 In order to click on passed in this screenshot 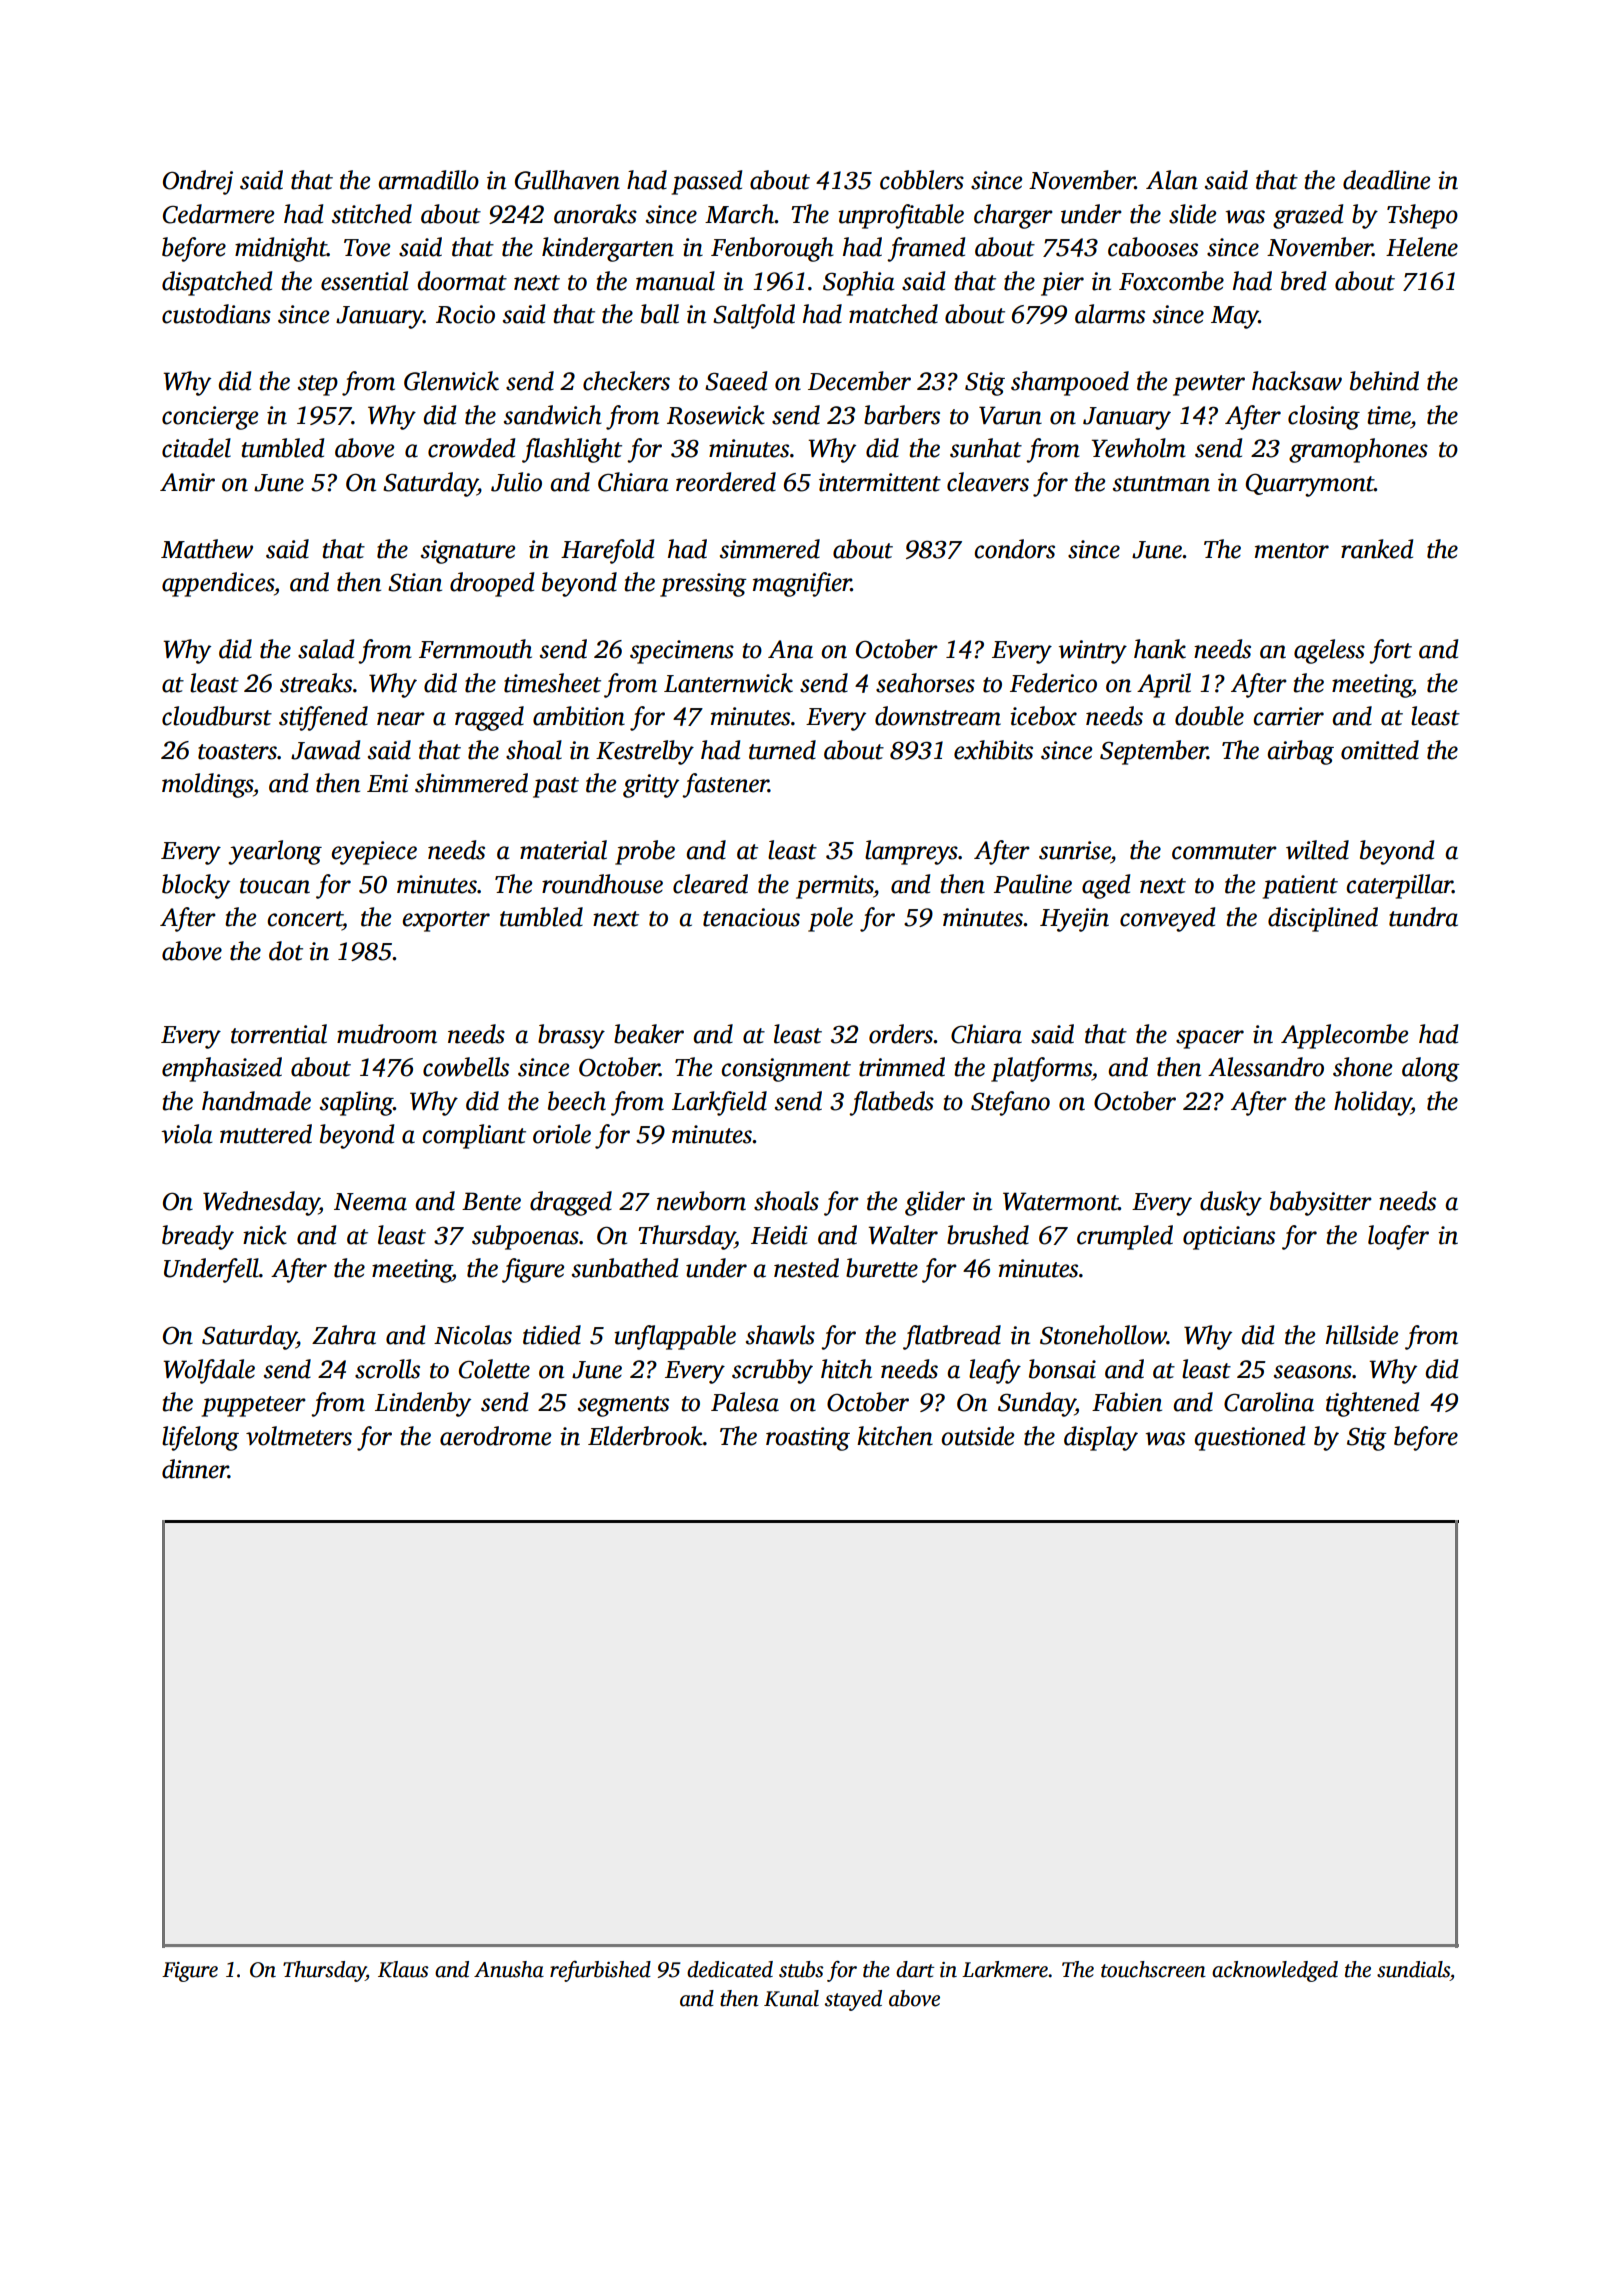, I will do `click(707, 182)`.
